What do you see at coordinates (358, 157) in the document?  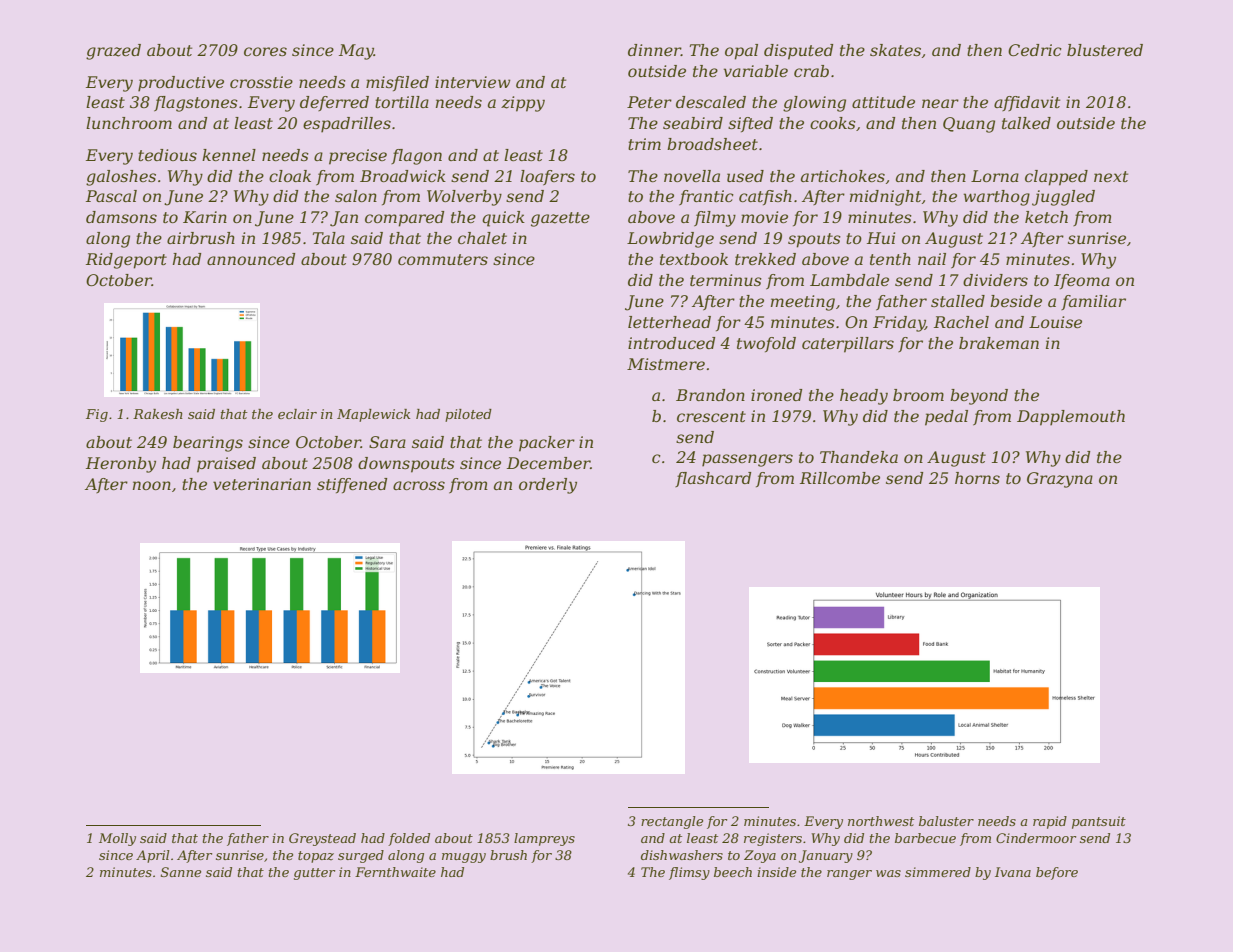 I see `precise` at bounding box center [358, 157].
